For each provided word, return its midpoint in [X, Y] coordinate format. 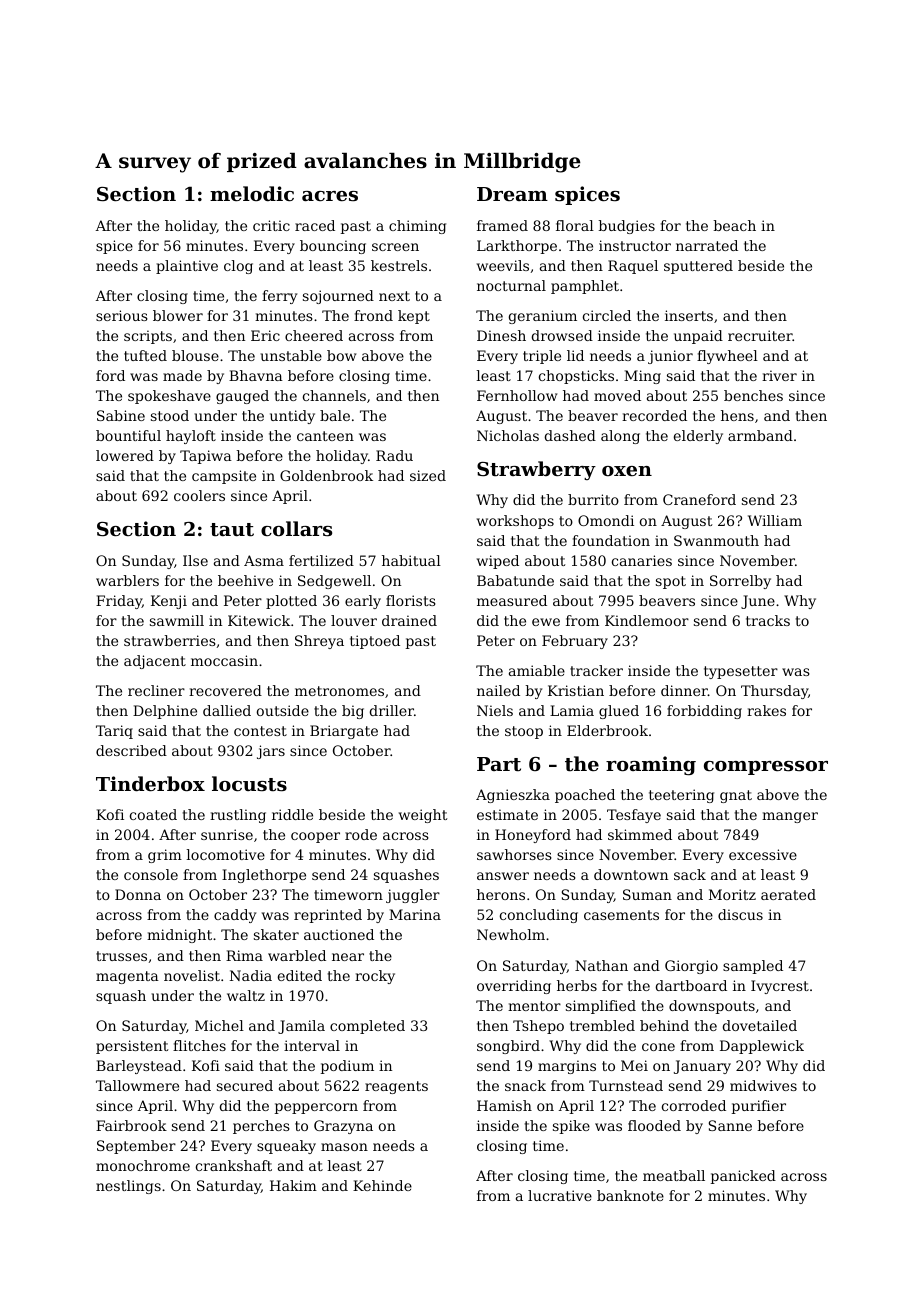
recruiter [760, 335]
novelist [192, 975]
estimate [507, 814]
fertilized [321, 560]
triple [542, 357]
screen [395, 247]
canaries [642, 560]
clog [238, 267]
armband [760, 435]
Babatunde [515, 580]
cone [658, 1047]
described [131, 750]
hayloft [191, 437]
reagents [396, 1087]
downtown [631, 874]
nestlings [128, 1187]
